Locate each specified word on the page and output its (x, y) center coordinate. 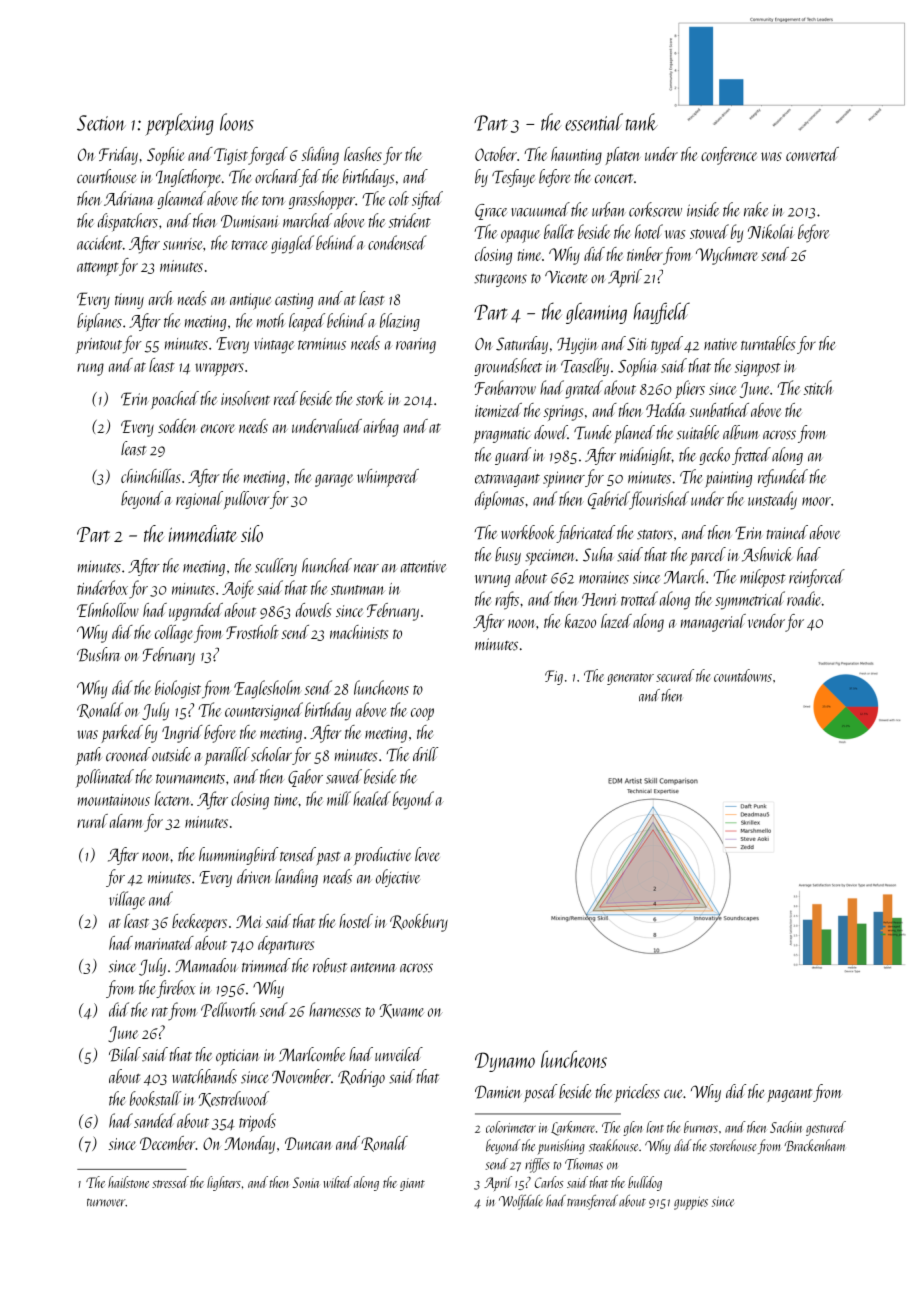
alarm (126, 821)
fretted (751, 456)
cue (673, 1093)
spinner (564, 479)
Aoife (238, 589)
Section (101, 123)
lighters (224, 1183)
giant (412, 1184)
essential (594, 122)
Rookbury (419, 923)
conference (729, 156)
